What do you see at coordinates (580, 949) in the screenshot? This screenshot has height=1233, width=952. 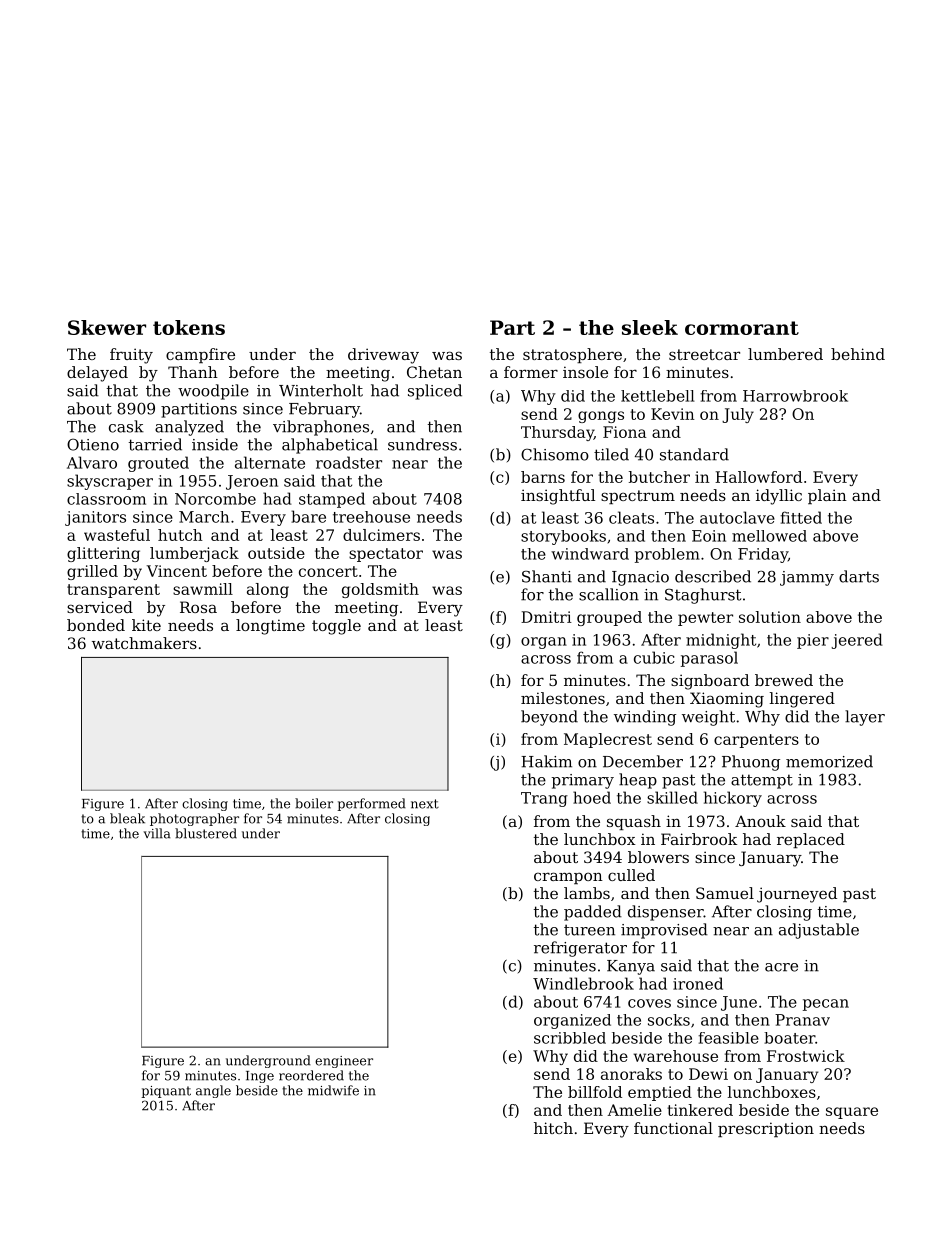 I see `refrigerator` at bounding box center [580, 949].
